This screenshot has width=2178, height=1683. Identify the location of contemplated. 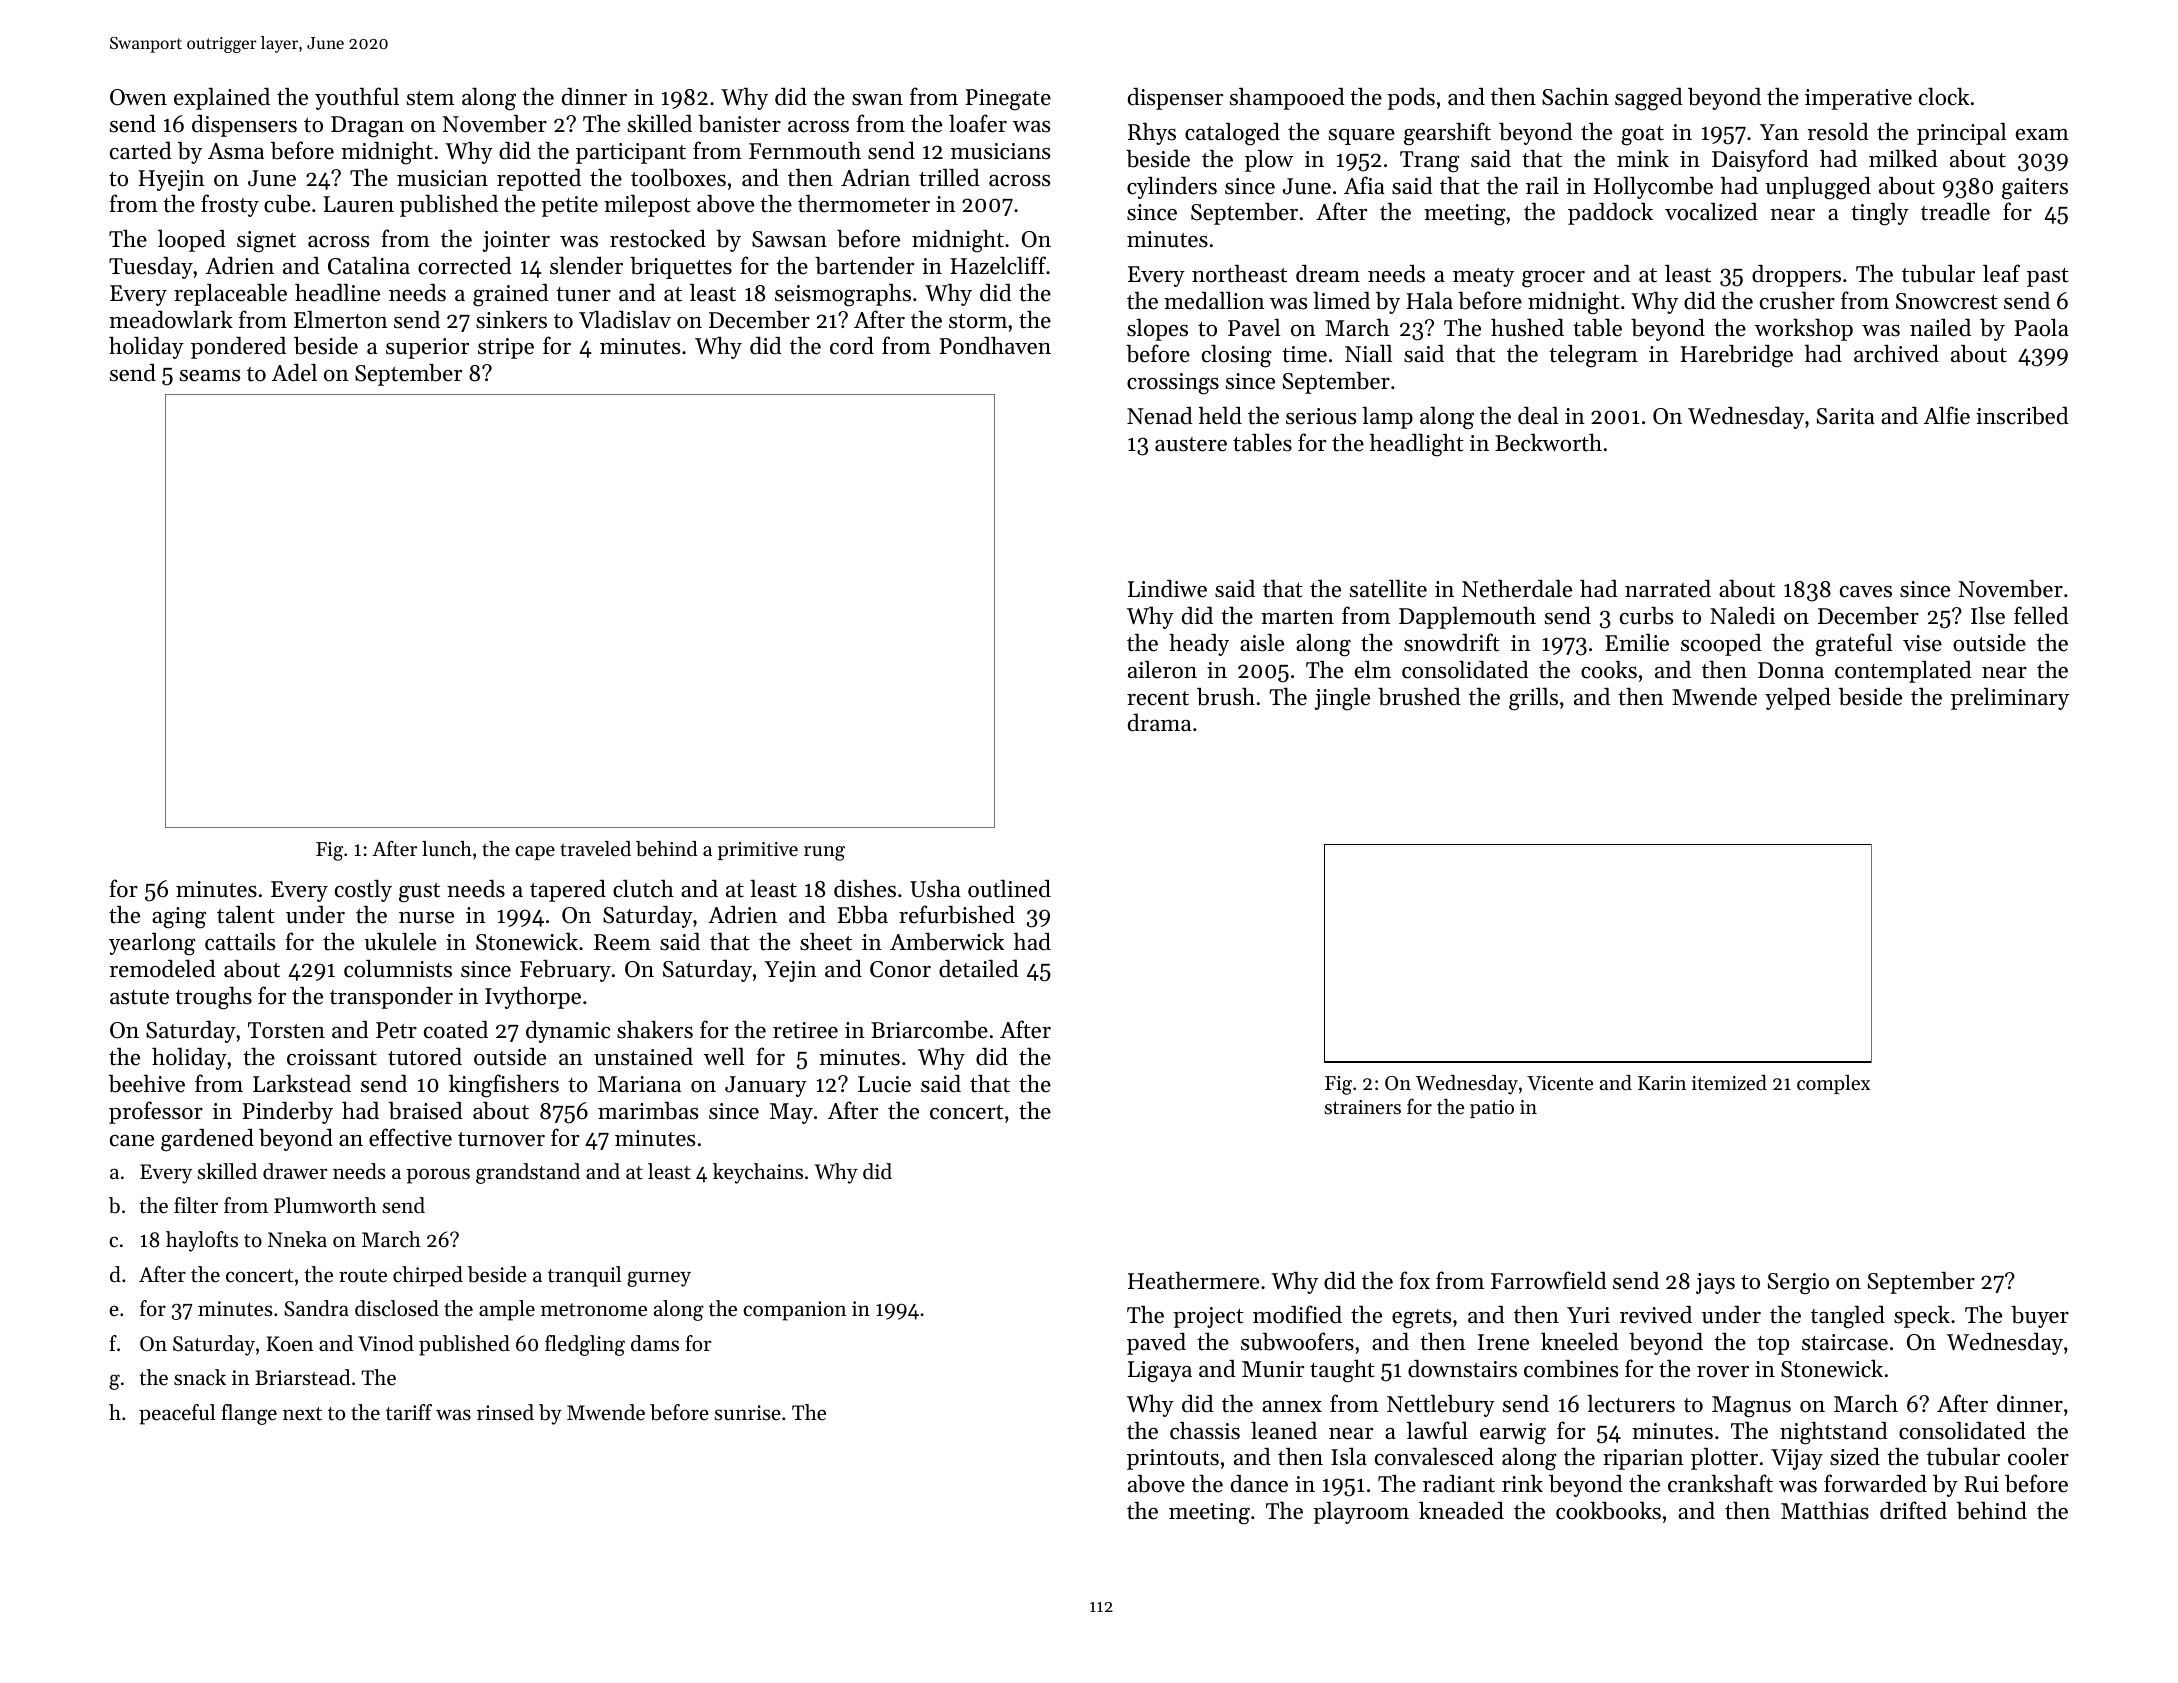
(1903, 672).
